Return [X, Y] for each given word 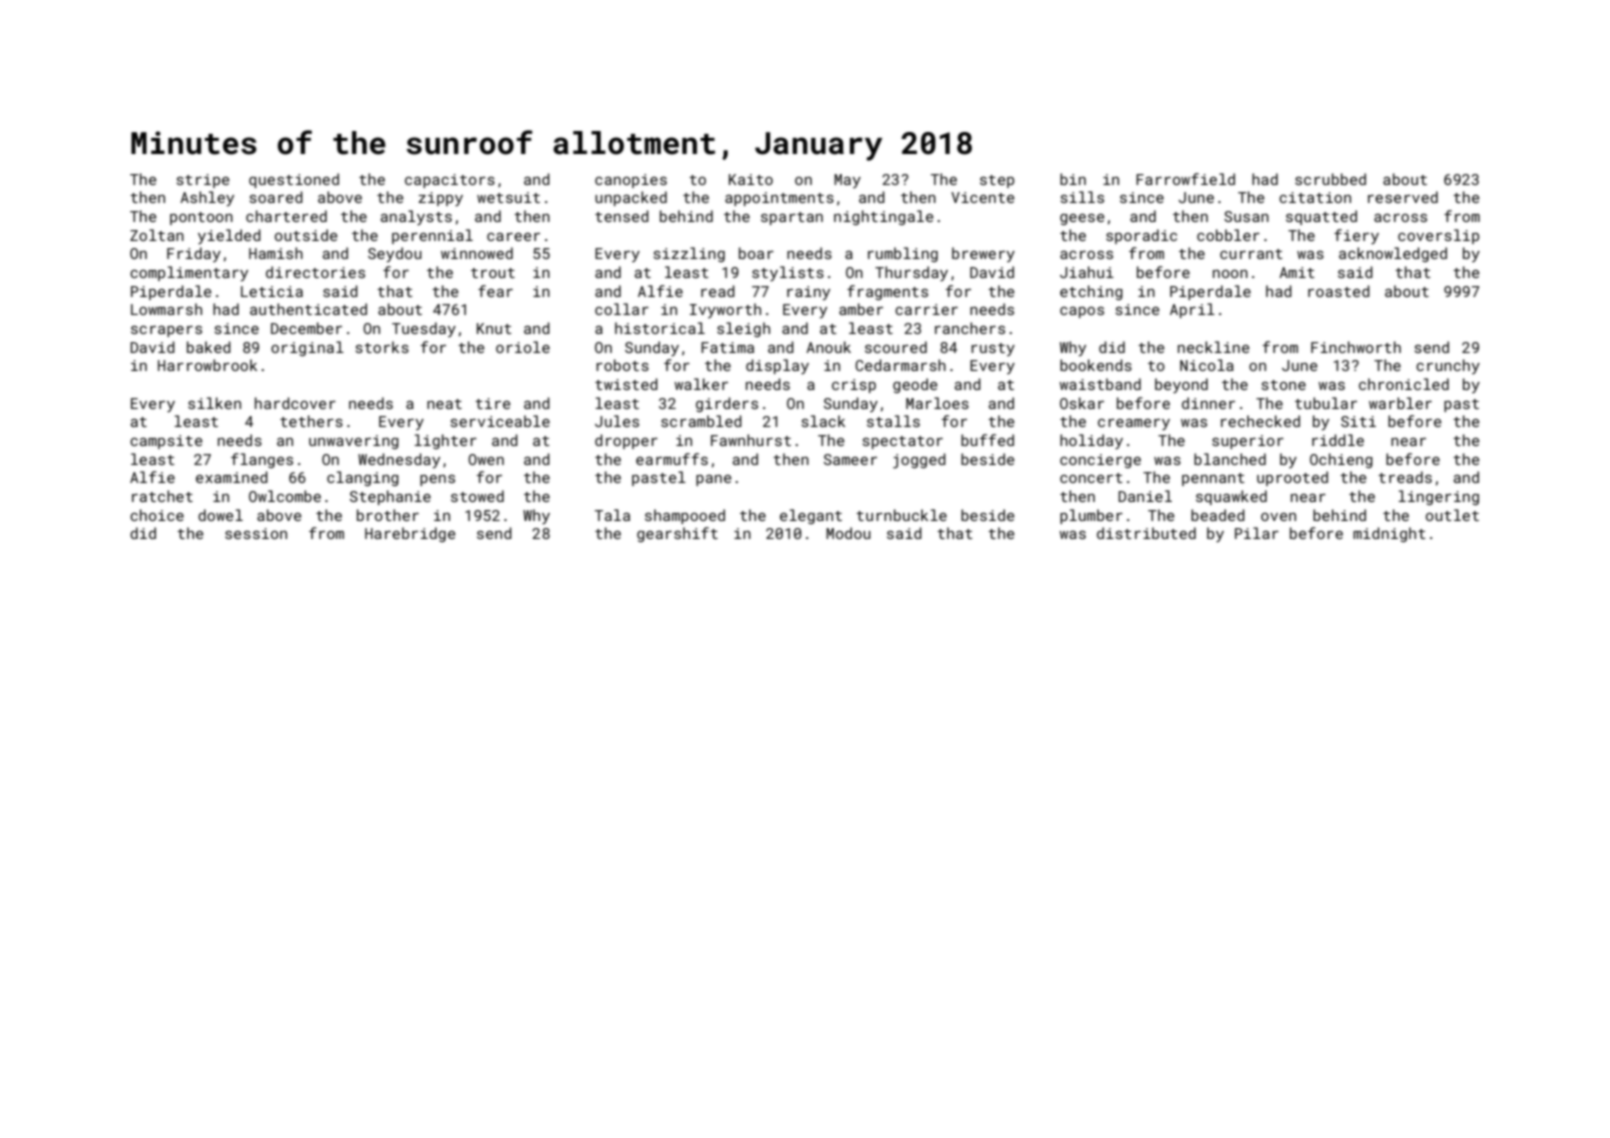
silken [214, 403]
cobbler [1228, 235]
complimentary [189, 273]
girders [727, 404]
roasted [1339, 291]
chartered [286, 216]
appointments [779, 199]
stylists [788, 273]
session [256, 533]
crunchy [1448, 366]
